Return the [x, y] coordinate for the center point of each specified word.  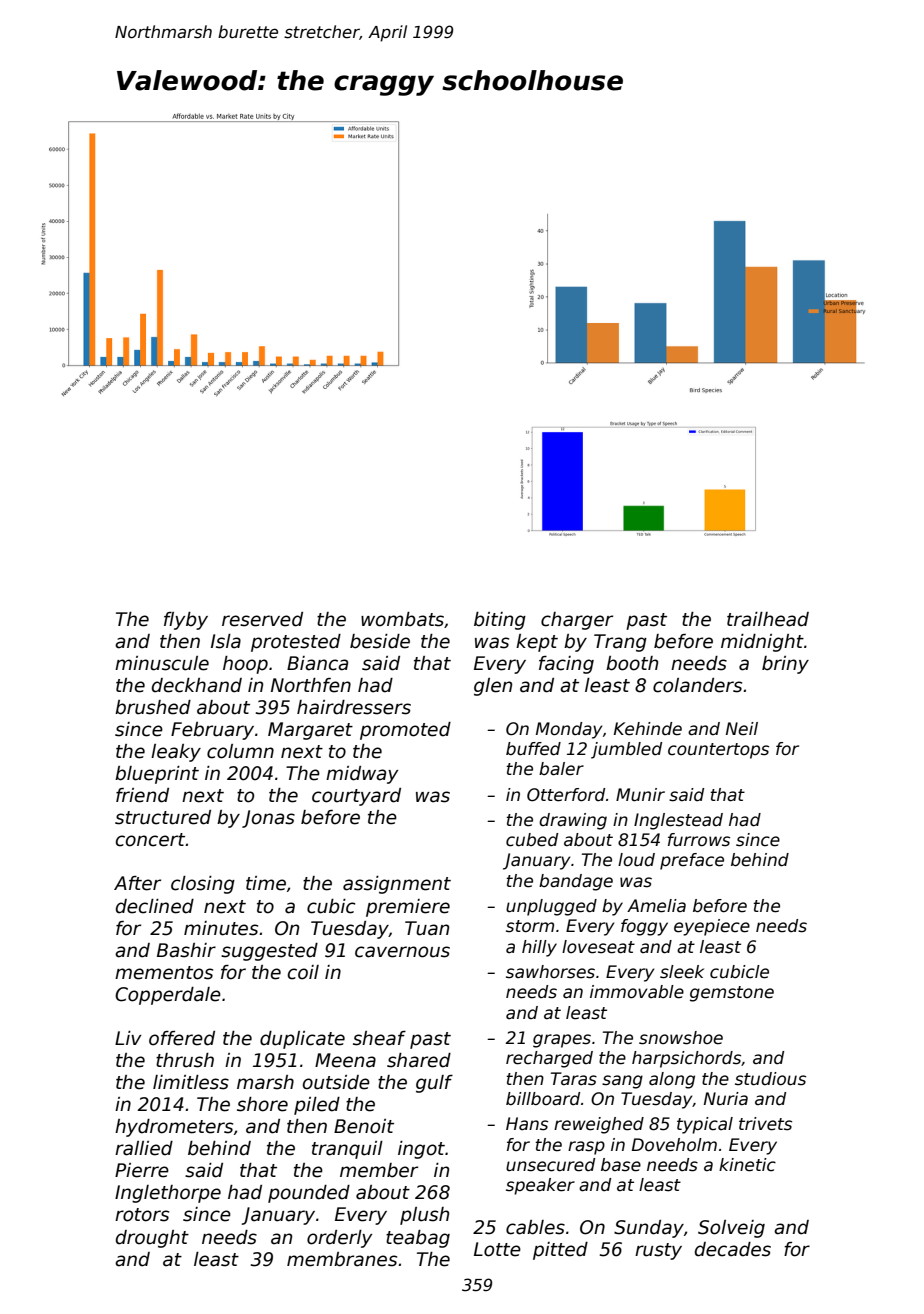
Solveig [731, 1229]
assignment [397, 885]
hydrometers [174, 1128]
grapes [562, 1041]
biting [500, 621]
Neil [742, 729]
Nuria [726, 1099]
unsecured [550, 1165]
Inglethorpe [168, 1194]
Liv [128, 1038]
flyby [186, 621]
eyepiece [712, 927]
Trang [620, 643]
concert [151, 840]
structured [163, 817]
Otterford [566, 795]
